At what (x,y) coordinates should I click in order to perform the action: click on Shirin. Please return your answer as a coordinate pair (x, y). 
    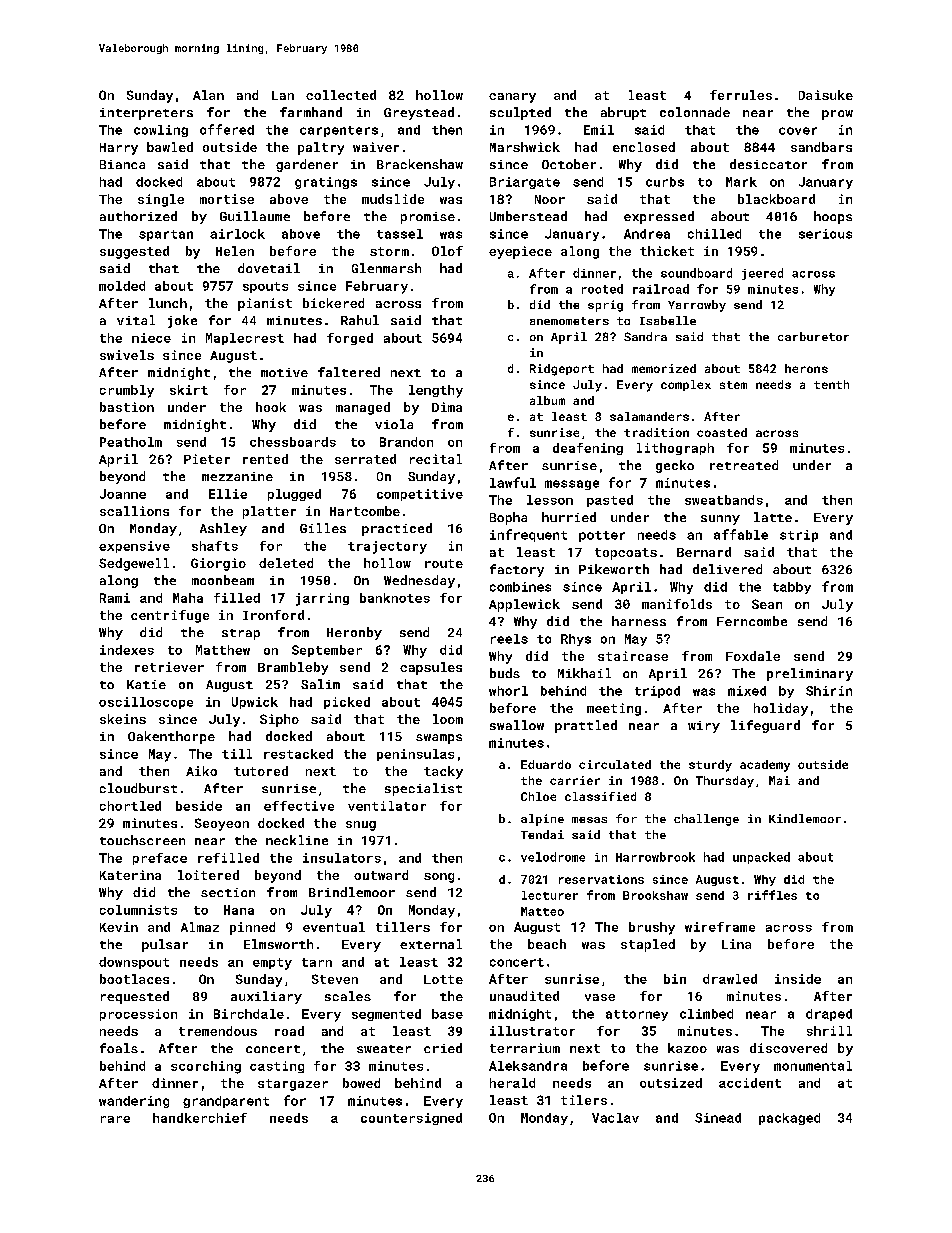
    Looking at the image, I should click on (829, 691).
